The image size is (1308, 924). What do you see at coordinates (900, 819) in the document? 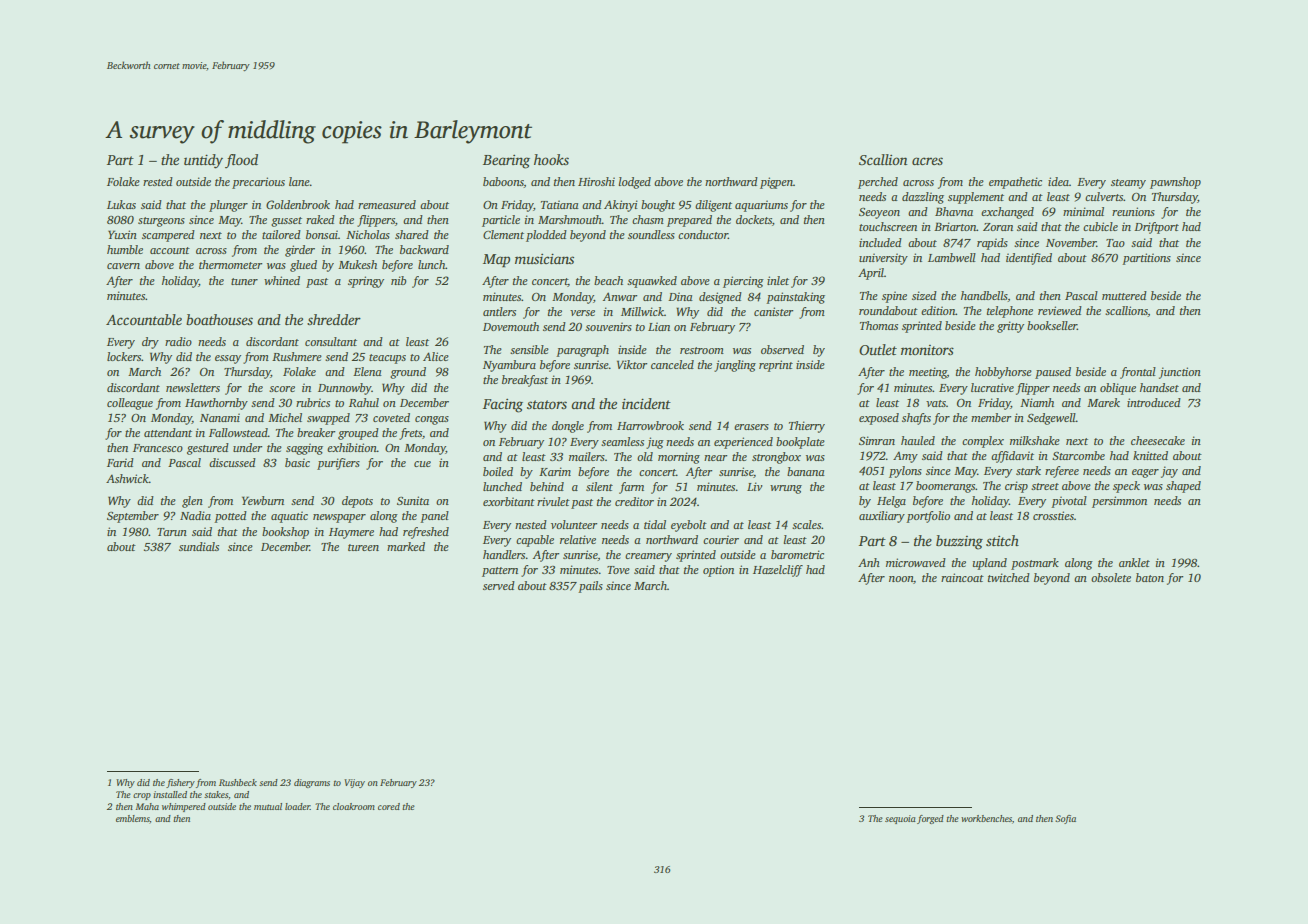
I see `sequoia` at bounding box center [900, 819].
